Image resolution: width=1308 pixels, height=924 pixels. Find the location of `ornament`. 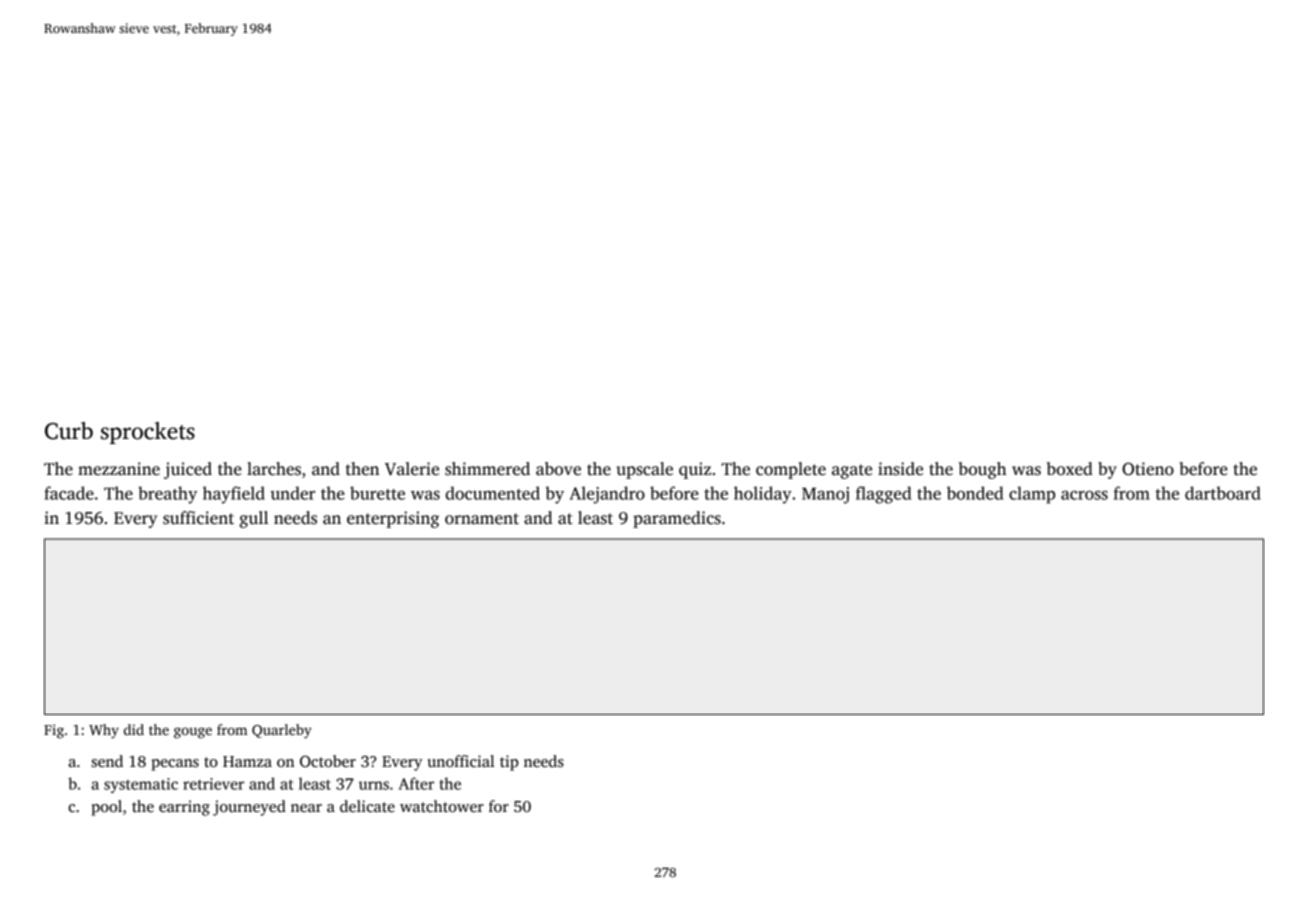

ornament is located at coordinates (482, 519).
